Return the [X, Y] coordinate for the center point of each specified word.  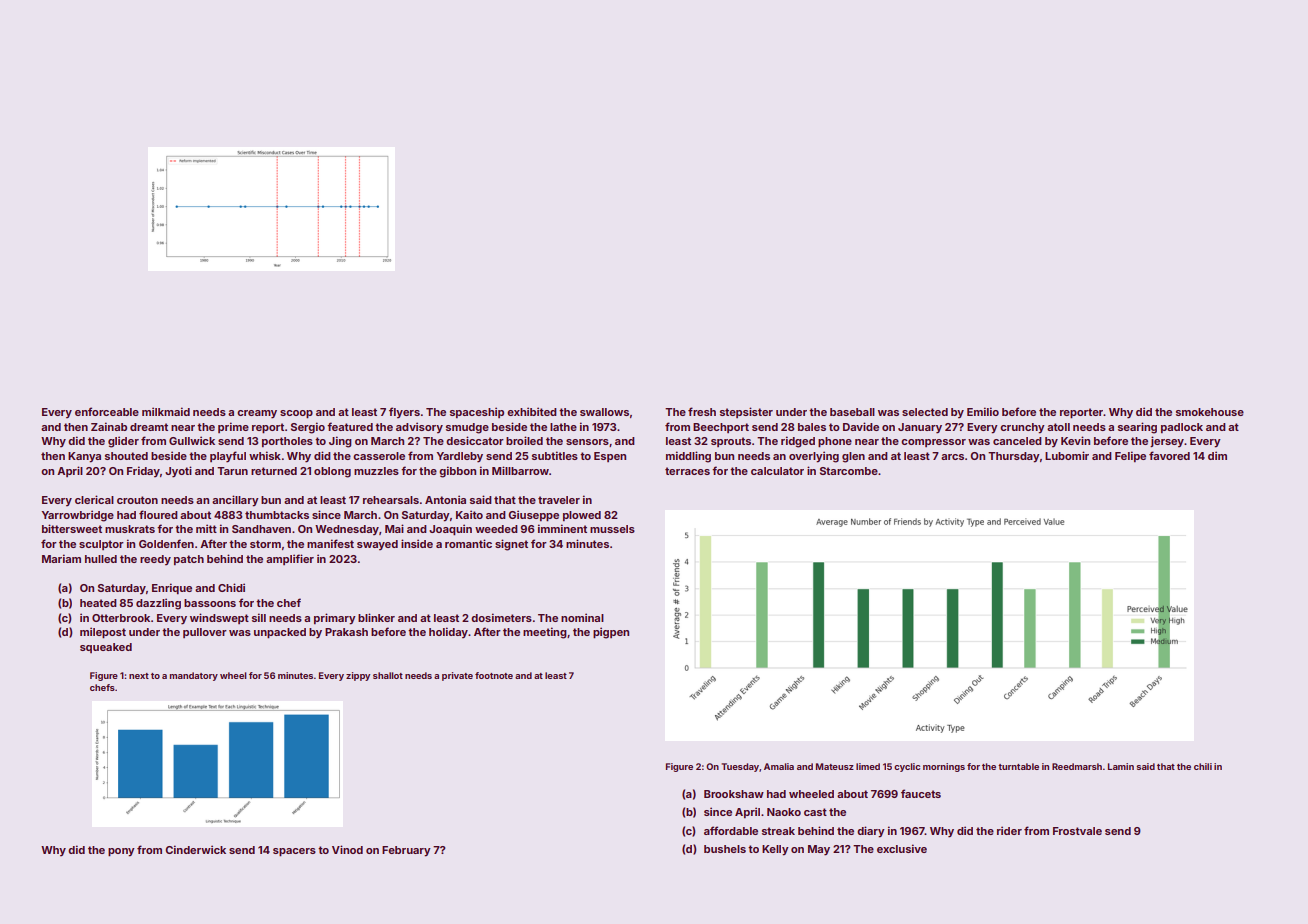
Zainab [109, 426]
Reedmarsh [1077, 766]
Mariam [61, 558]
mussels [612, 529]
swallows [604, 412]
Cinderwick [195, 849]
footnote [494, 675]
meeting [545, 633]
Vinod [347, 849]
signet [511, 545]
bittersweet [72, 528]
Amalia [779, 766]
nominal [582, 617]
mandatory [194, 676]
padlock [1182, 428]
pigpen [611, 633]
